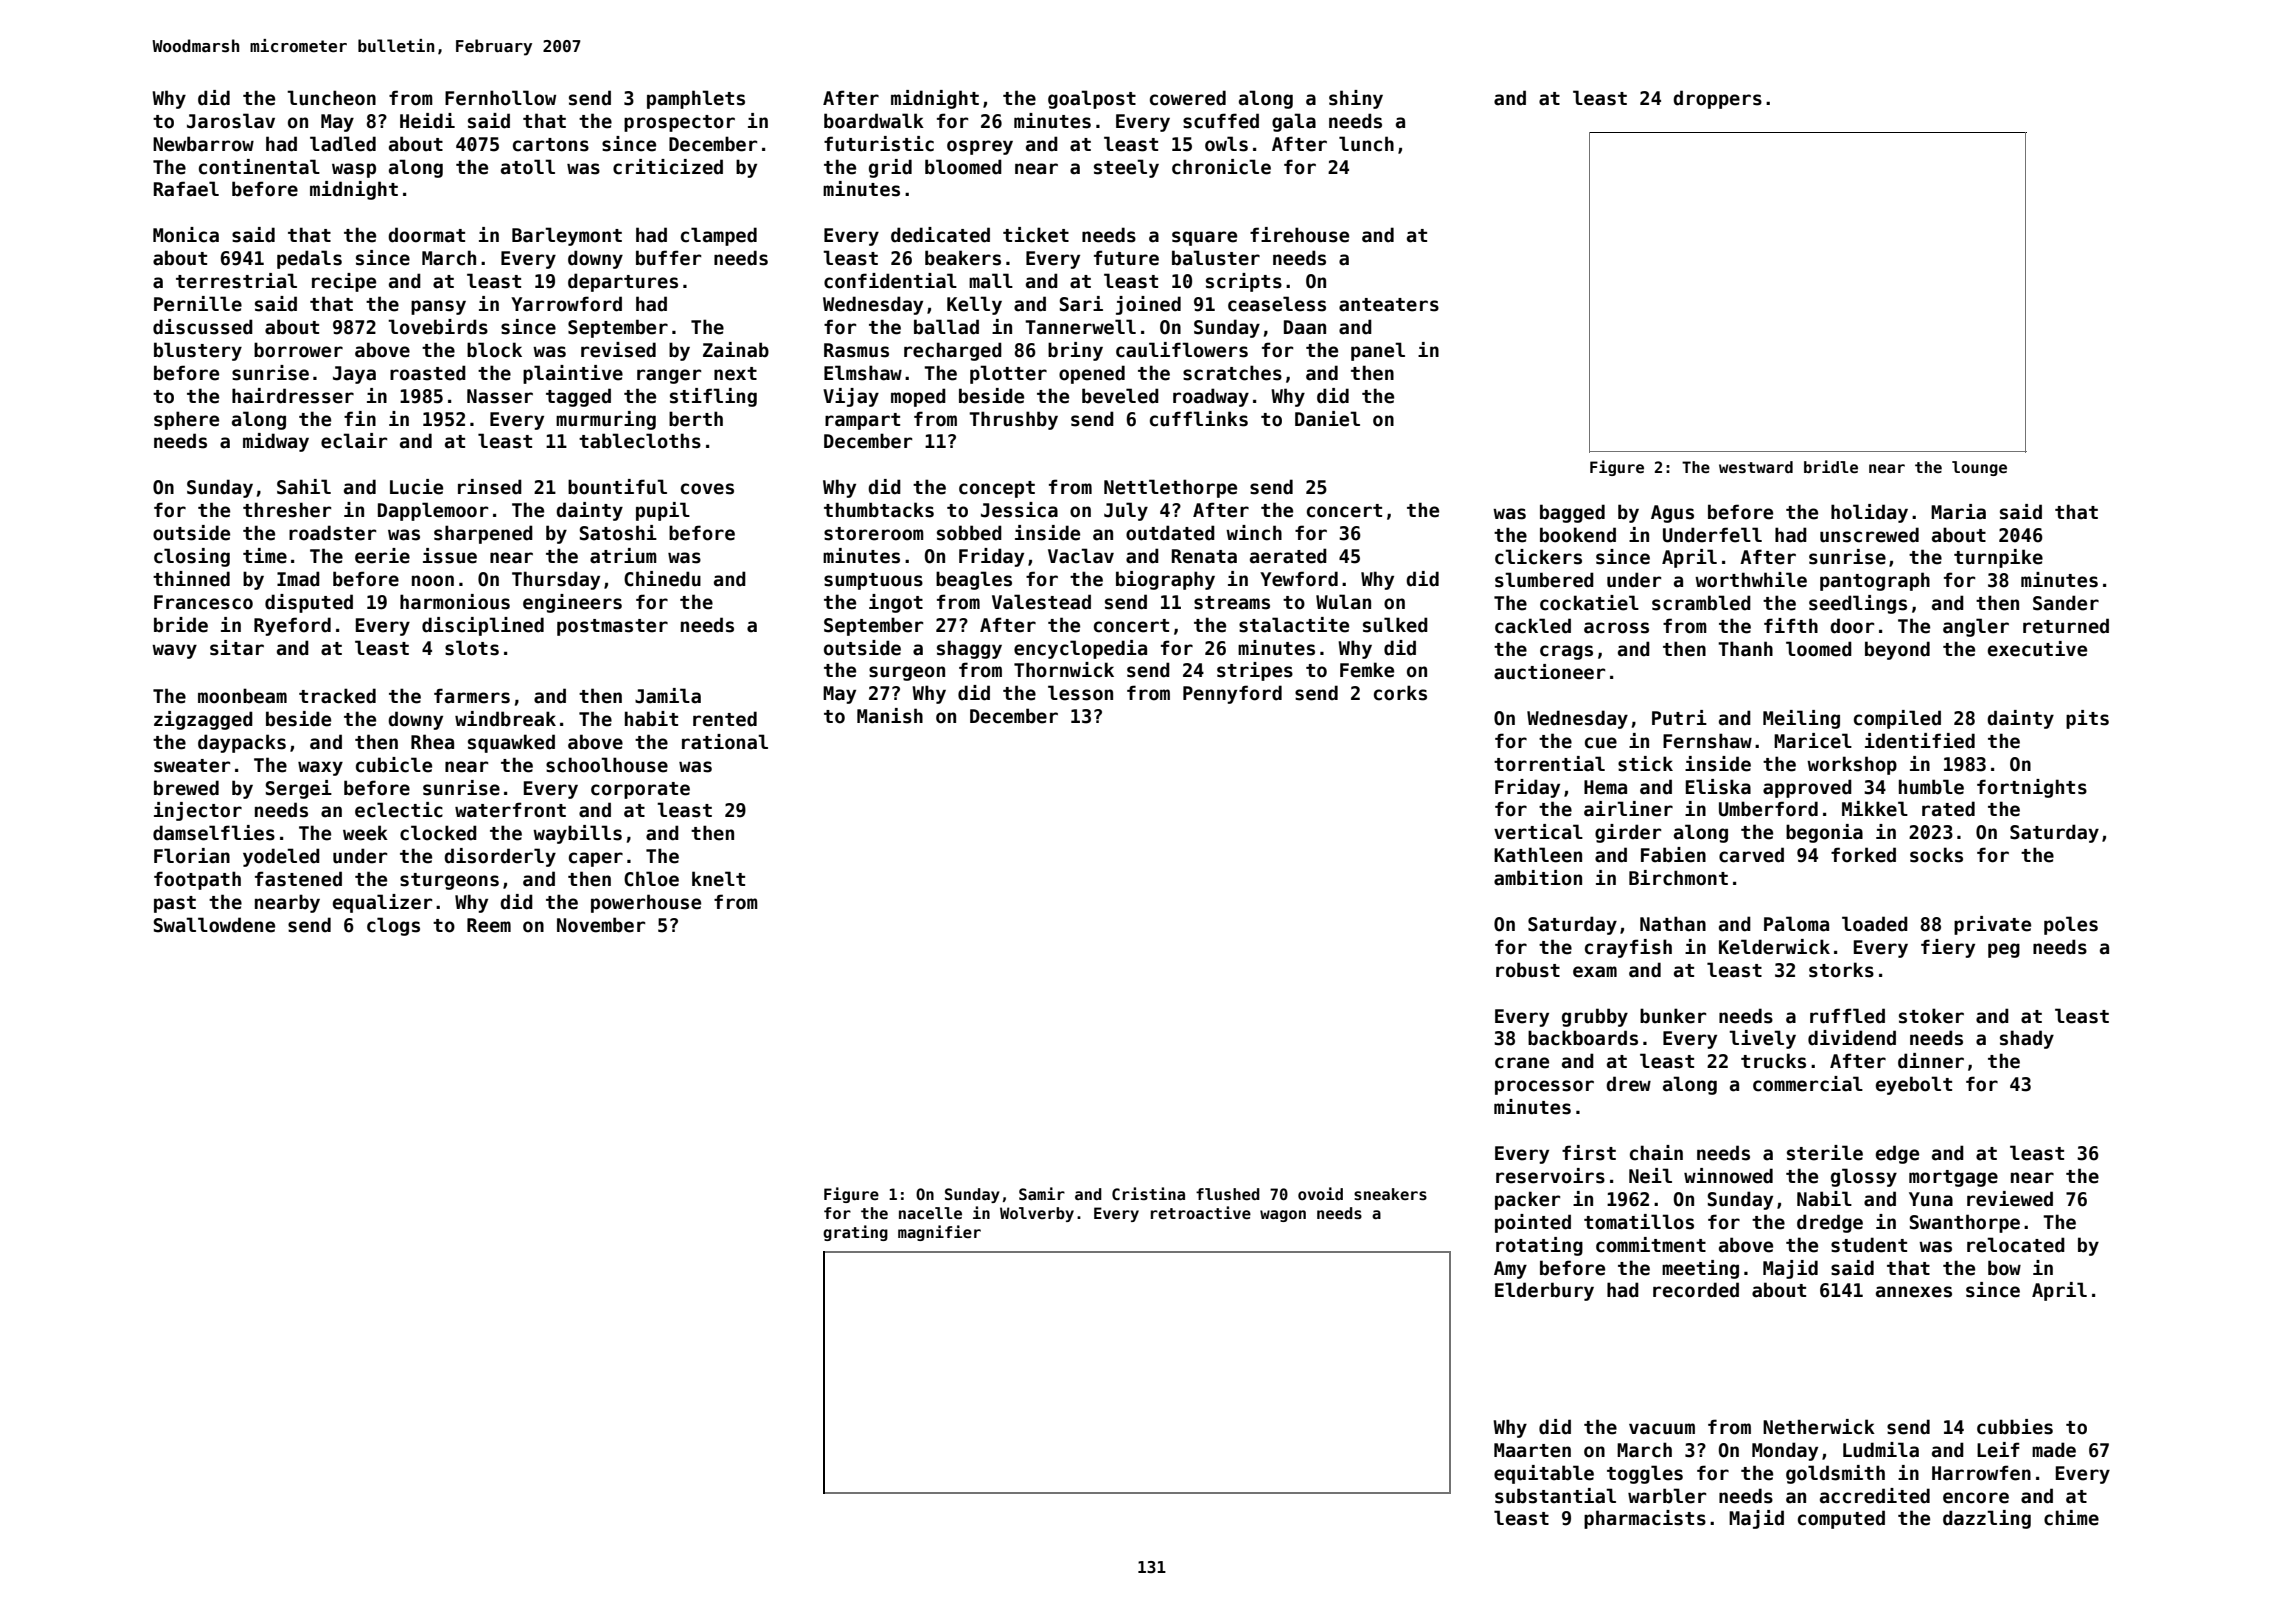 This image has height=1608, width=2274. I want to click on annexes, so click(1914, 1292).
